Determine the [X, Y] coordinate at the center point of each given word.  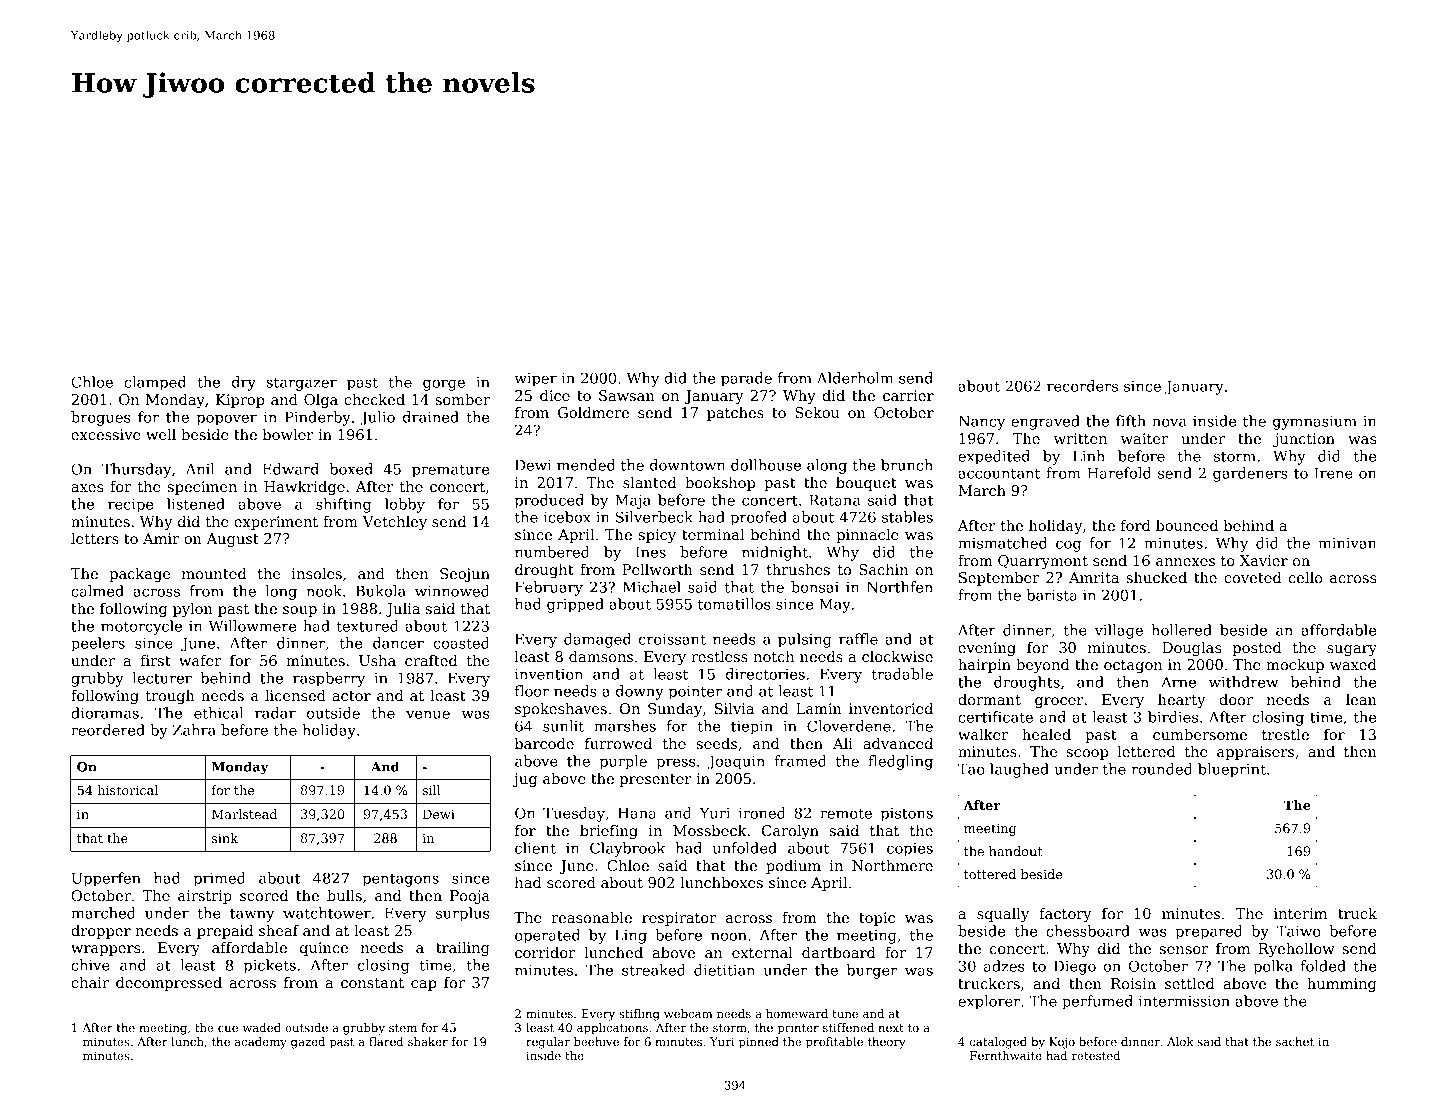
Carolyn [790, 832]
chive [90, 965]
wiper [535, 380]
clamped [155, 383]
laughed [1019, 770]
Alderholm [855, 378]
